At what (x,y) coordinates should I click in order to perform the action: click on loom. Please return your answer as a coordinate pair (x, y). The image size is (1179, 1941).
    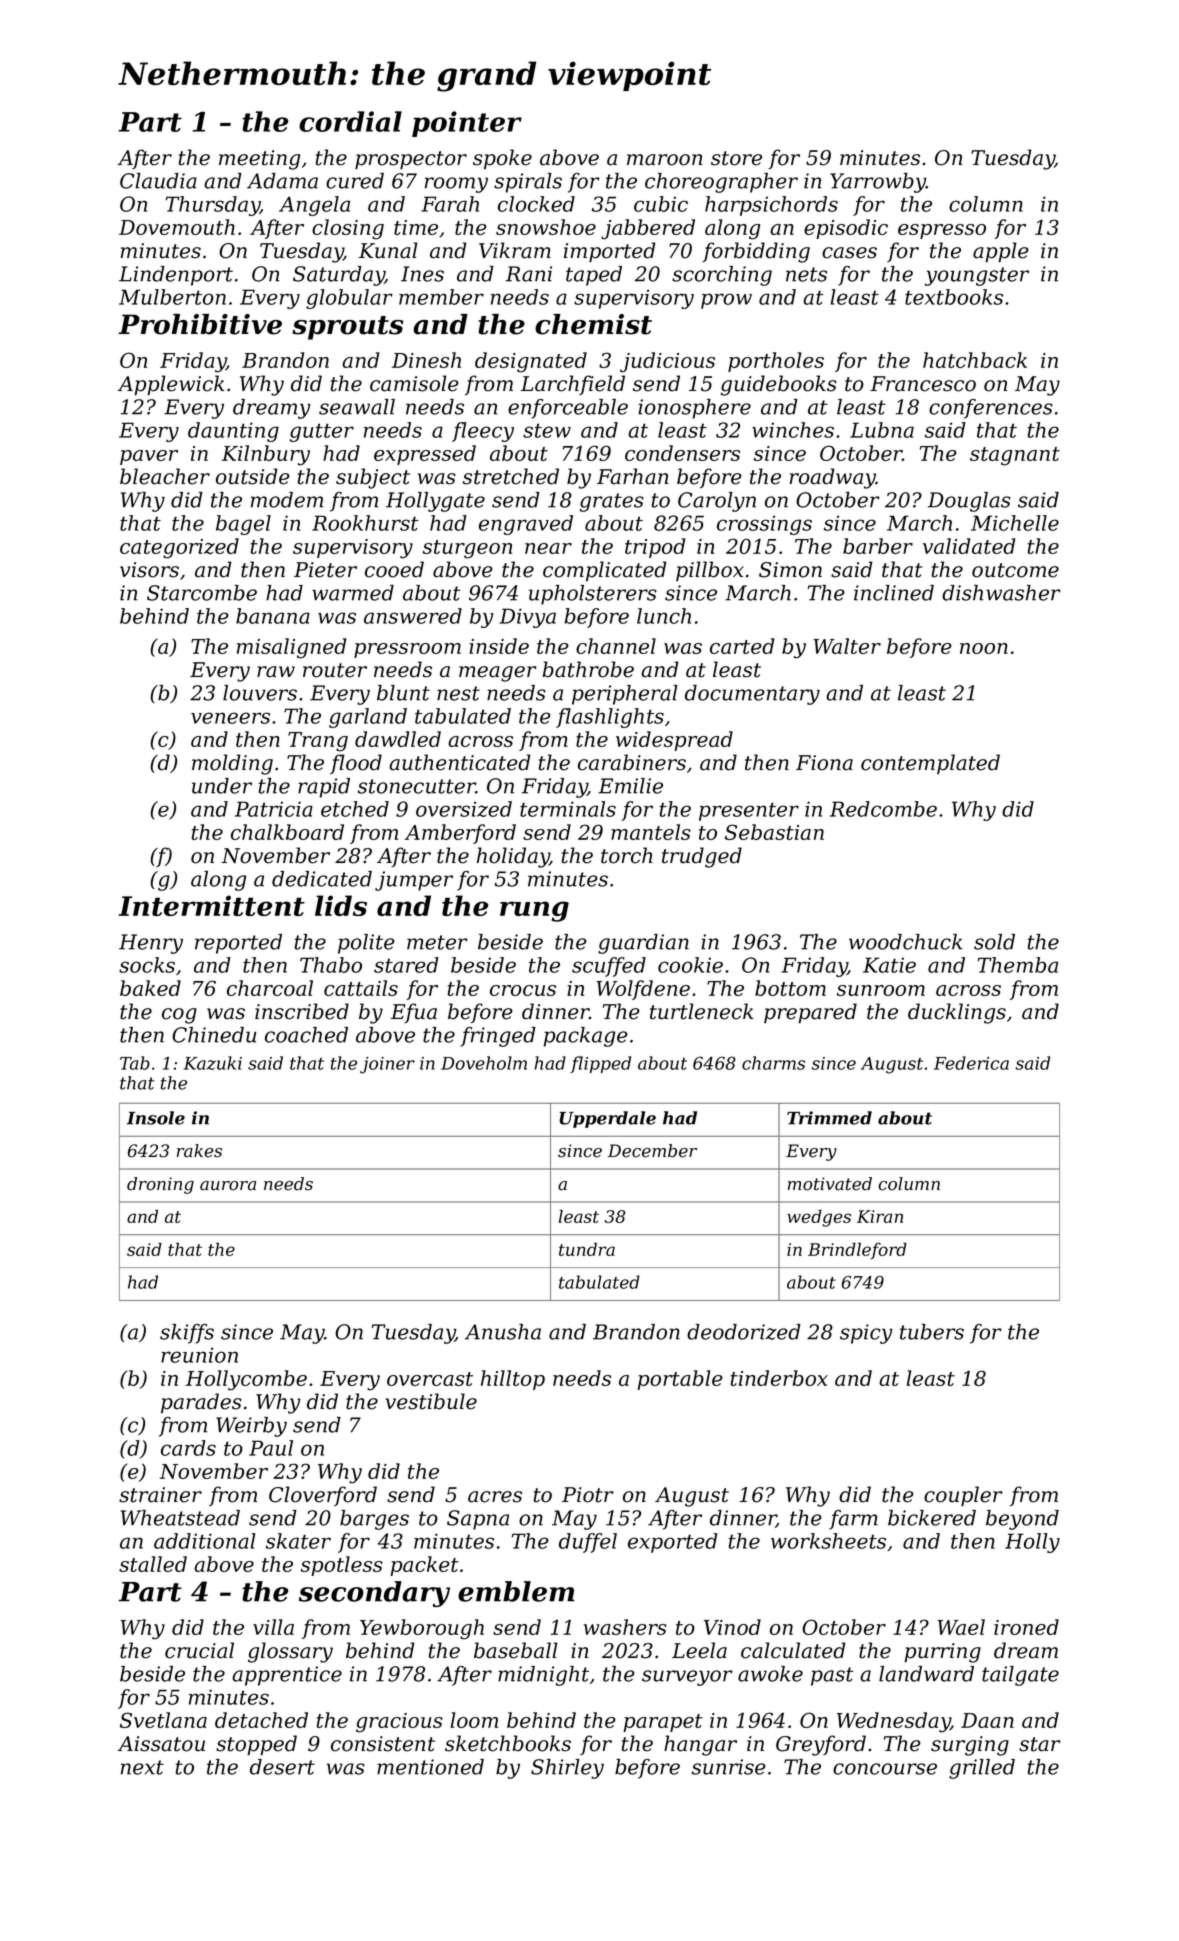
    Looking at the image, I should click on (474, 1720).
